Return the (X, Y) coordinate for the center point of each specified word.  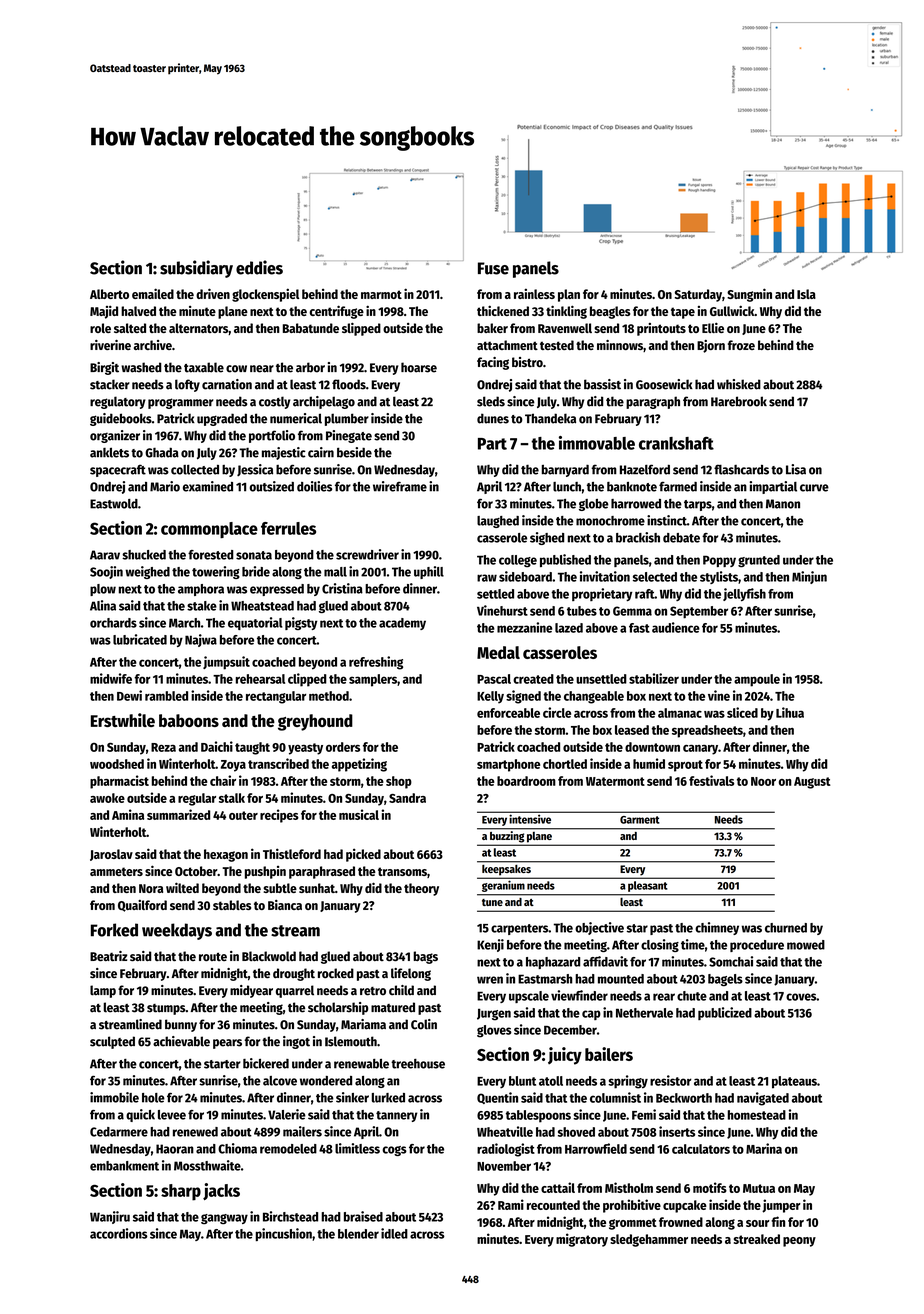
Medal (498, 652)
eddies (259, 267)
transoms (402, 871)
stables (232, 905)
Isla (806, 294)
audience (676, 627)
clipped (307, 680)
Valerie (287, 1114)
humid (649, 763)
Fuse (493, 268)
